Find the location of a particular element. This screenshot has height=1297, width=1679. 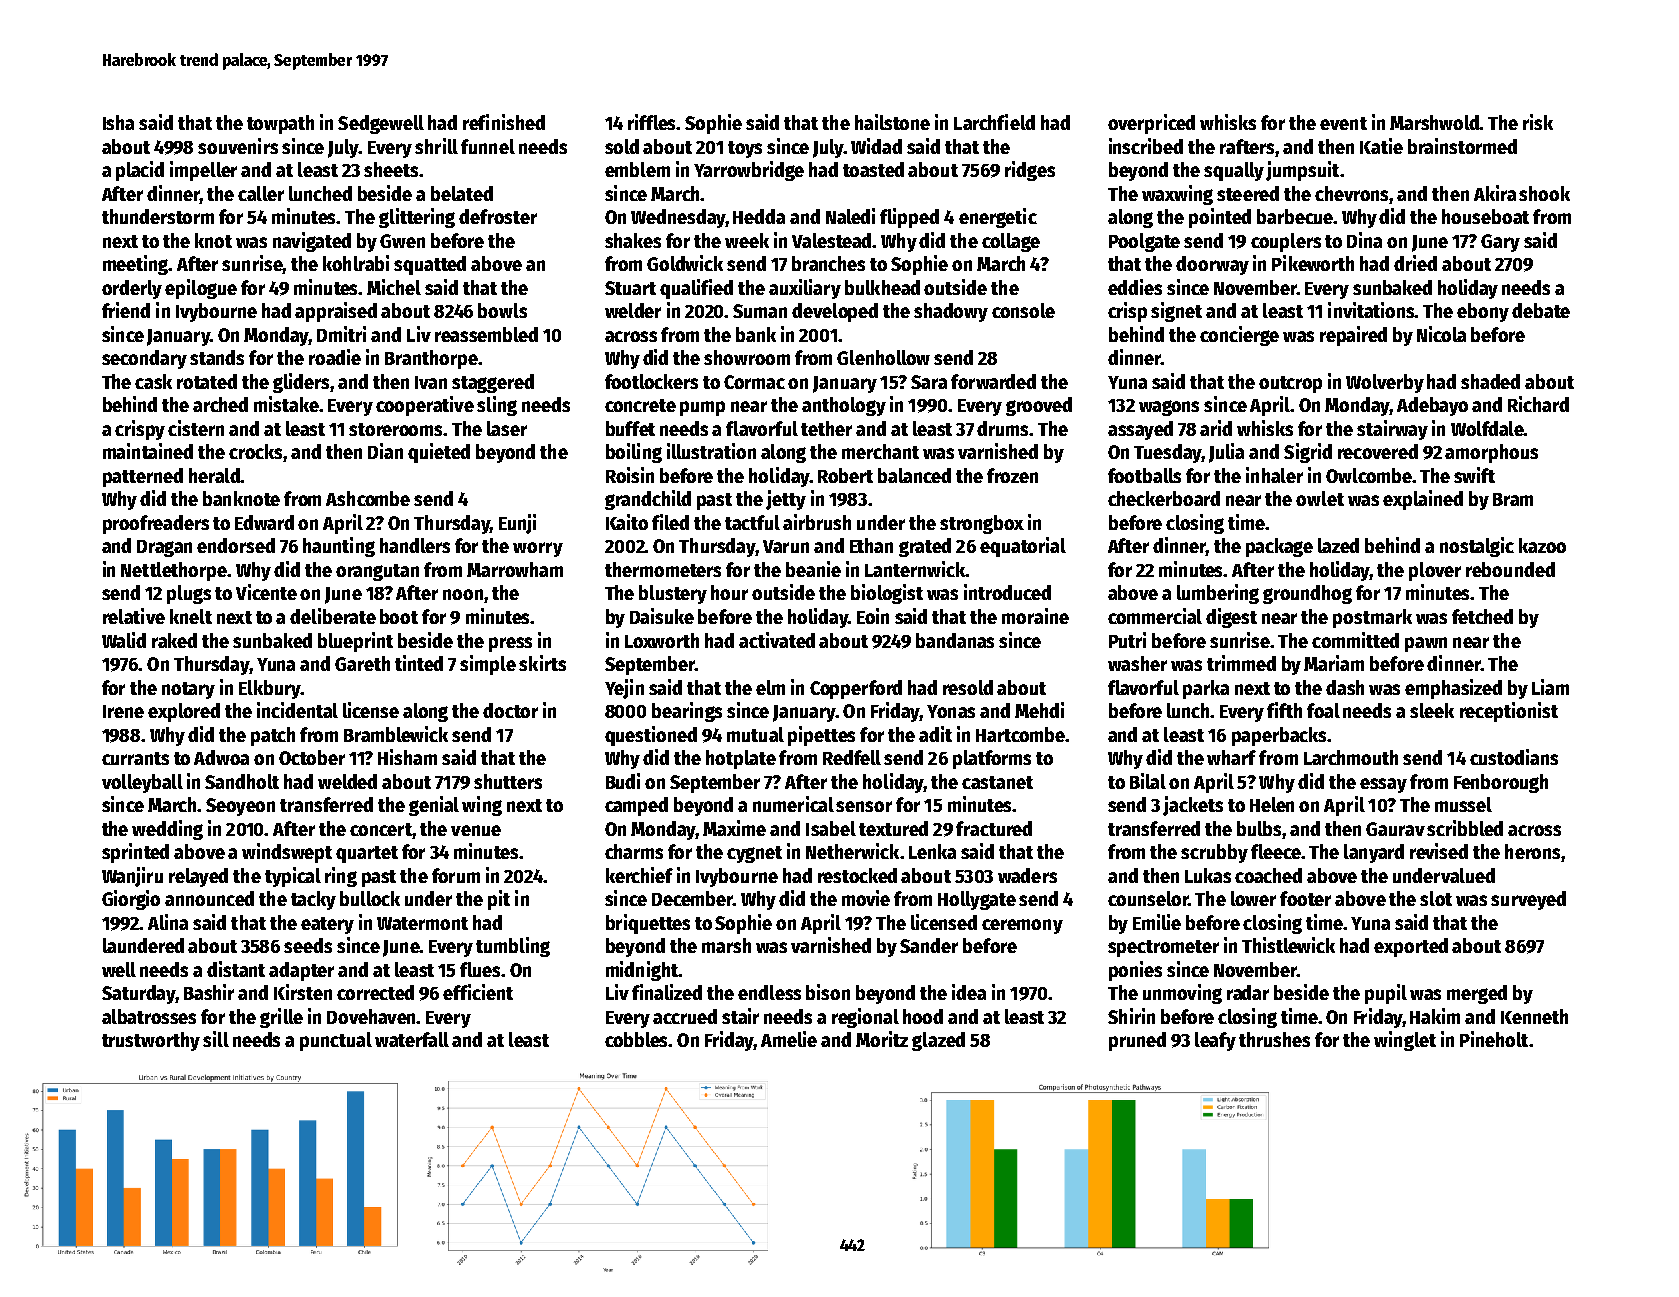

efficient is located at coordinates (478, 992).
